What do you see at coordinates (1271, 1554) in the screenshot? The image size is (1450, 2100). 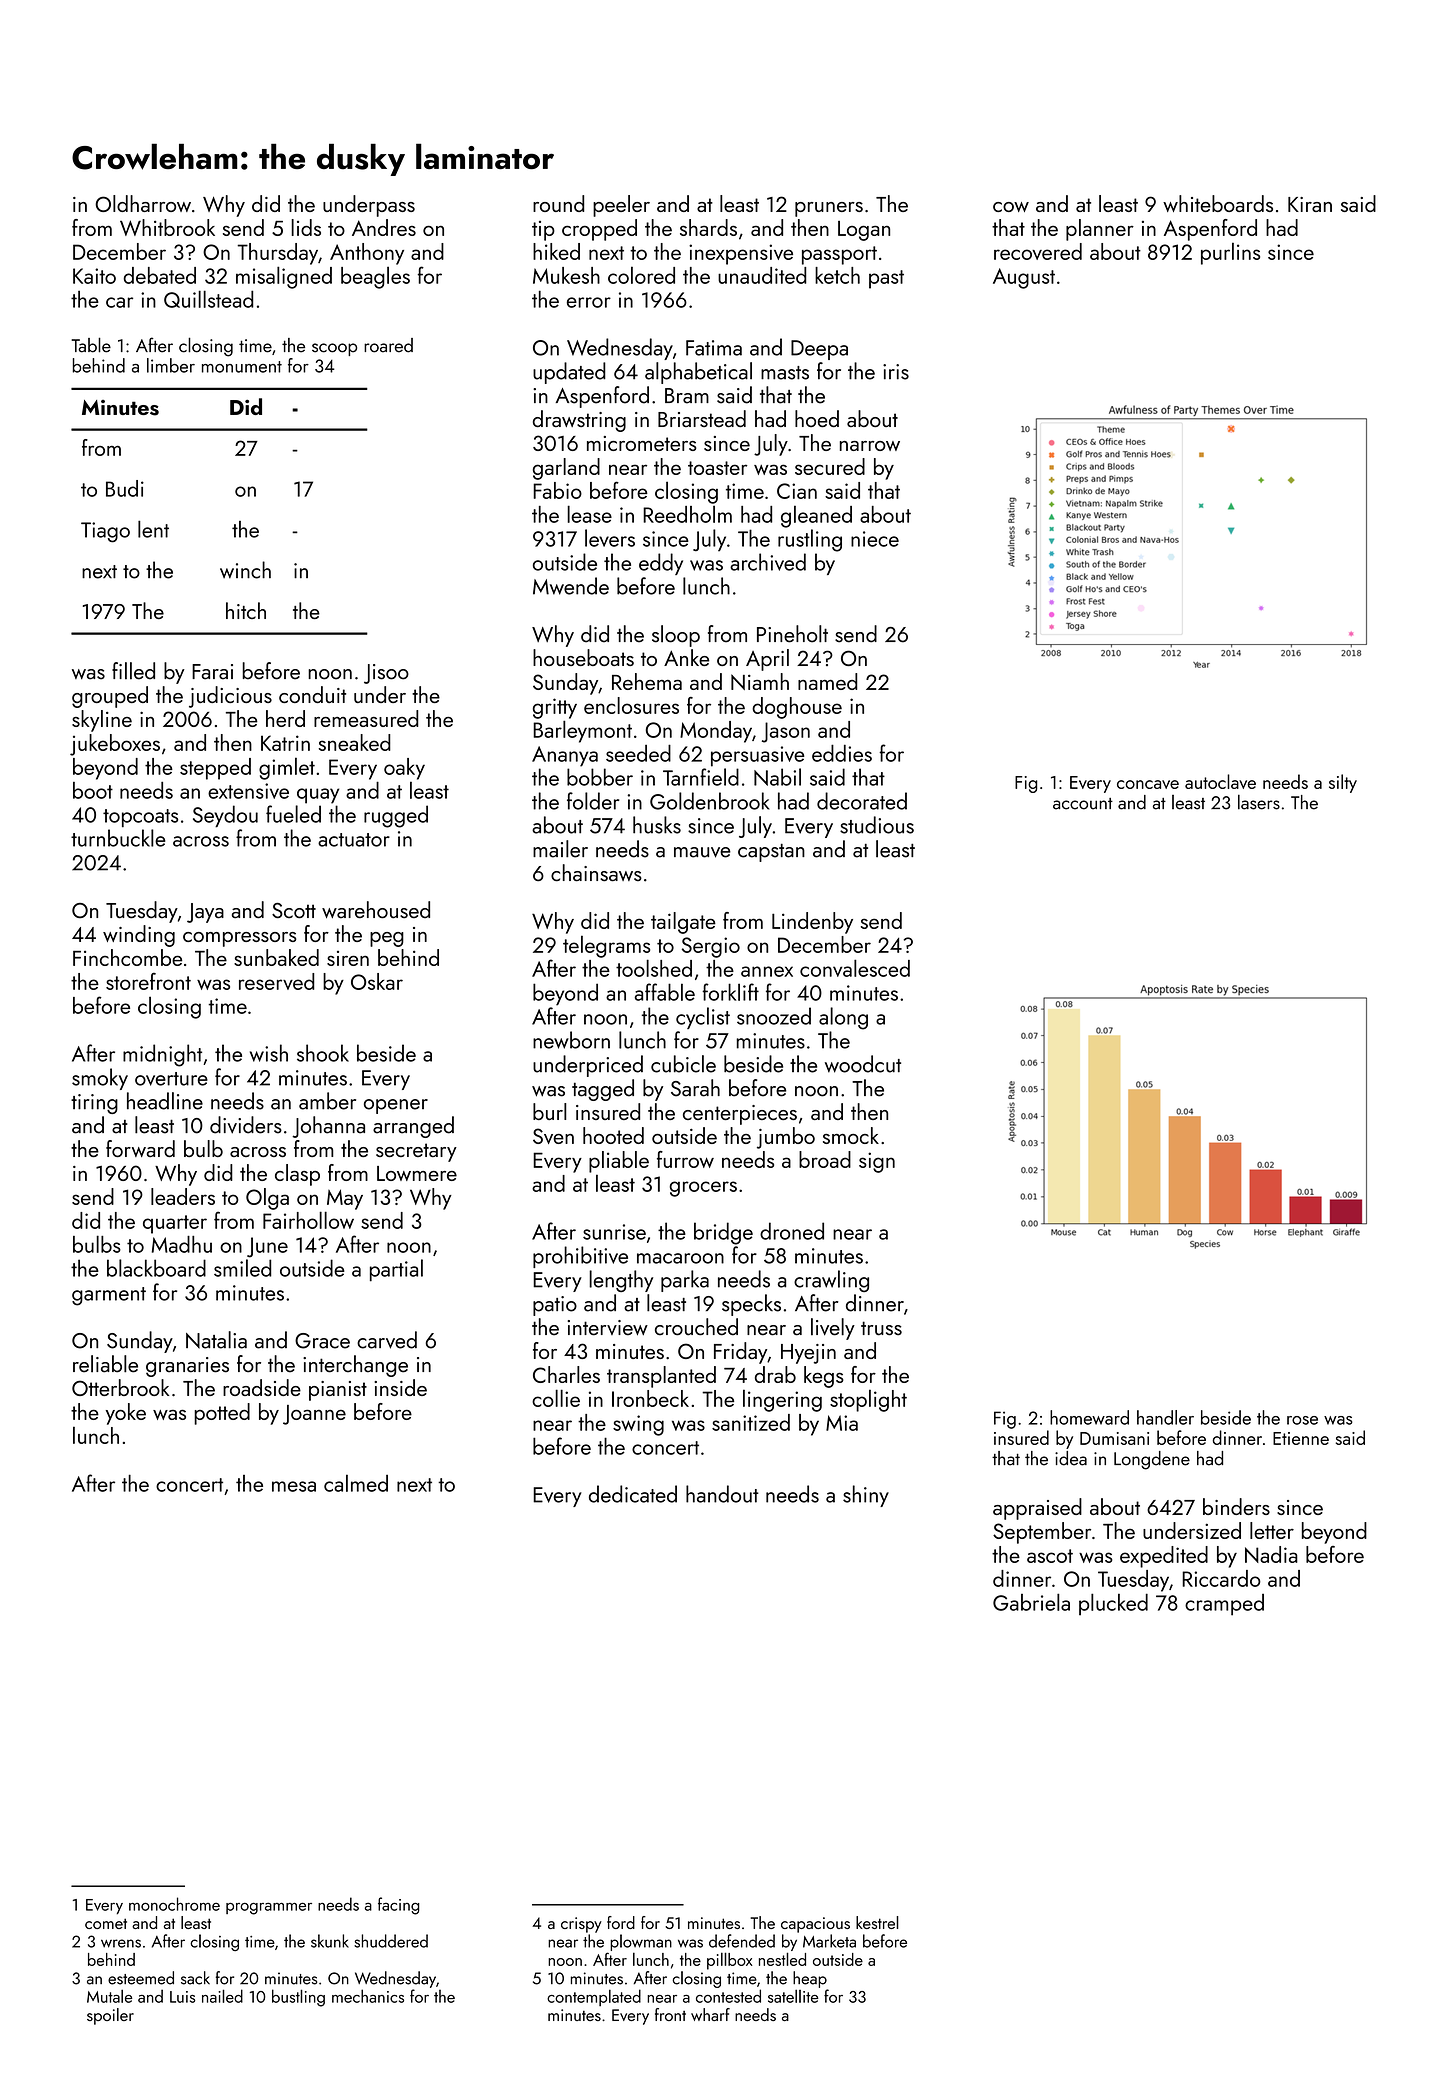 I see `Nadia` at bounding box center [1271, 1554].
